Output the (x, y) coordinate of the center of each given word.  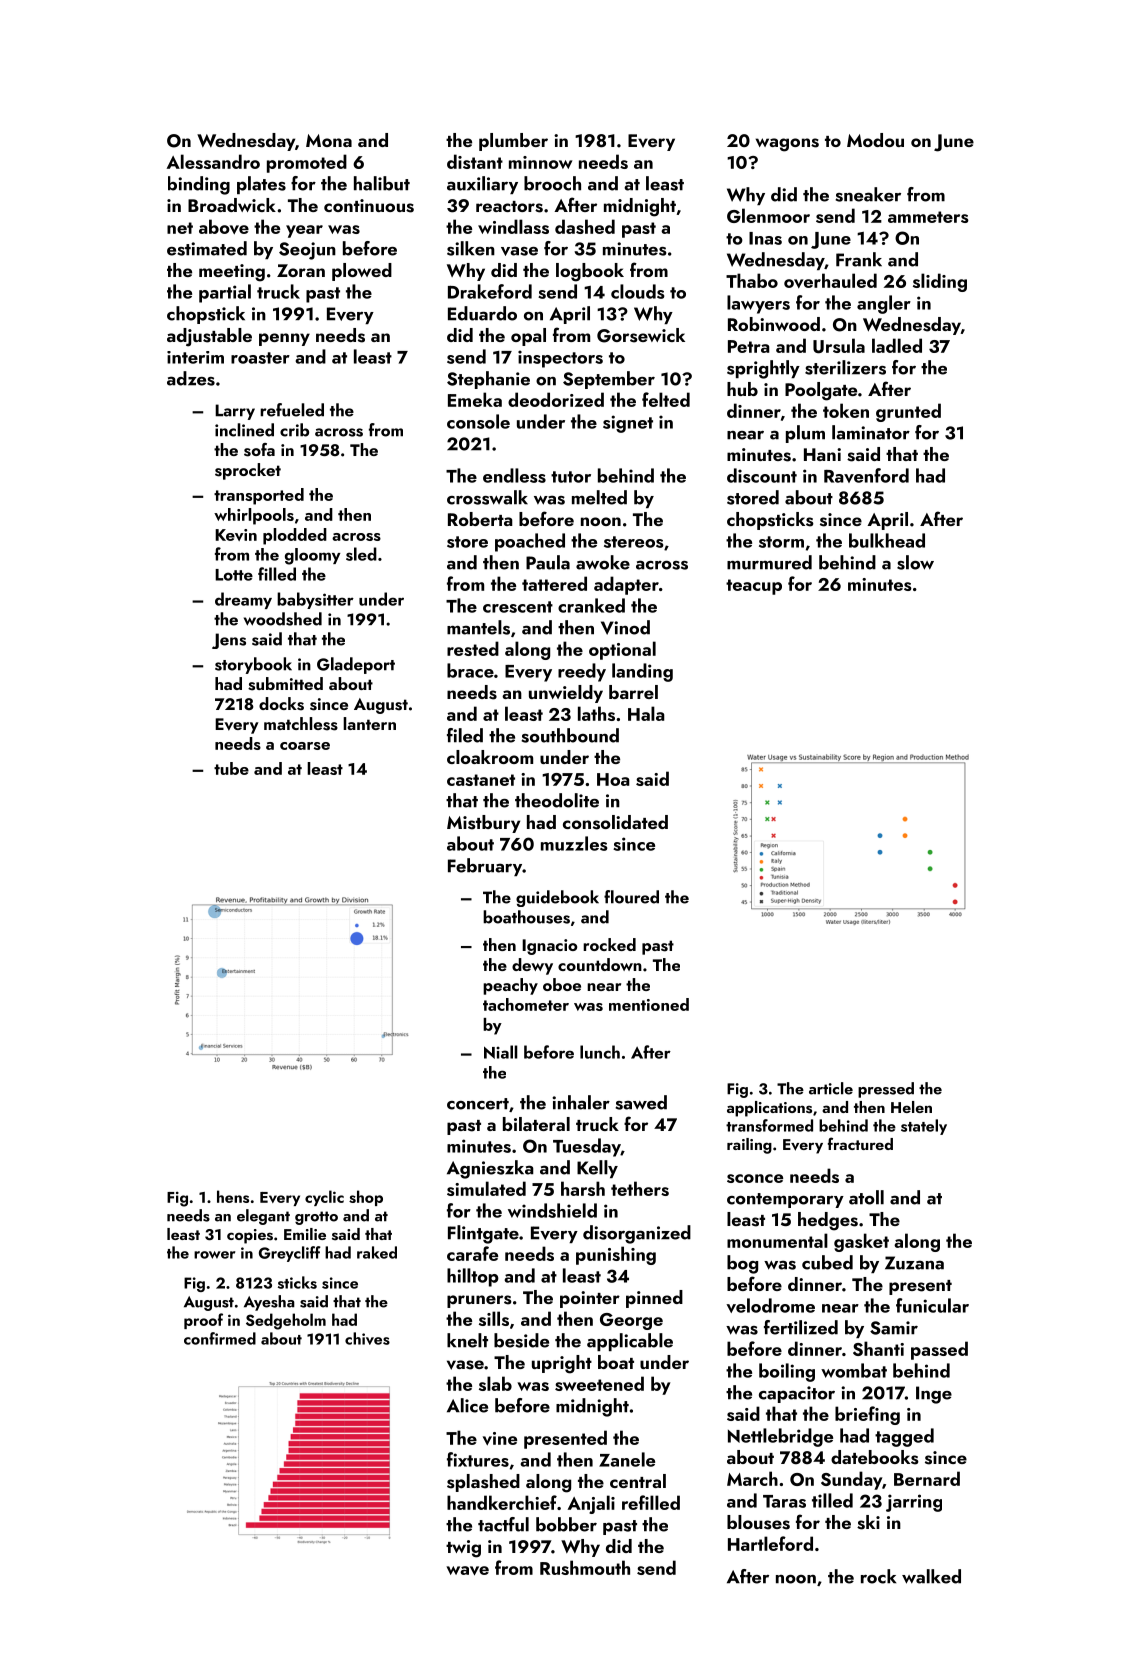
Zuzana (914, 1263)
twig (463, 1549)
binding (199, 185)
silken (471, 248)
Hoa (613, 779)
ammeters (928, 217)
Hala (646, 713)
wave (467, 1571)
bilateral (536, 1124)
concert (478, 1104)
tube (231, 768)
